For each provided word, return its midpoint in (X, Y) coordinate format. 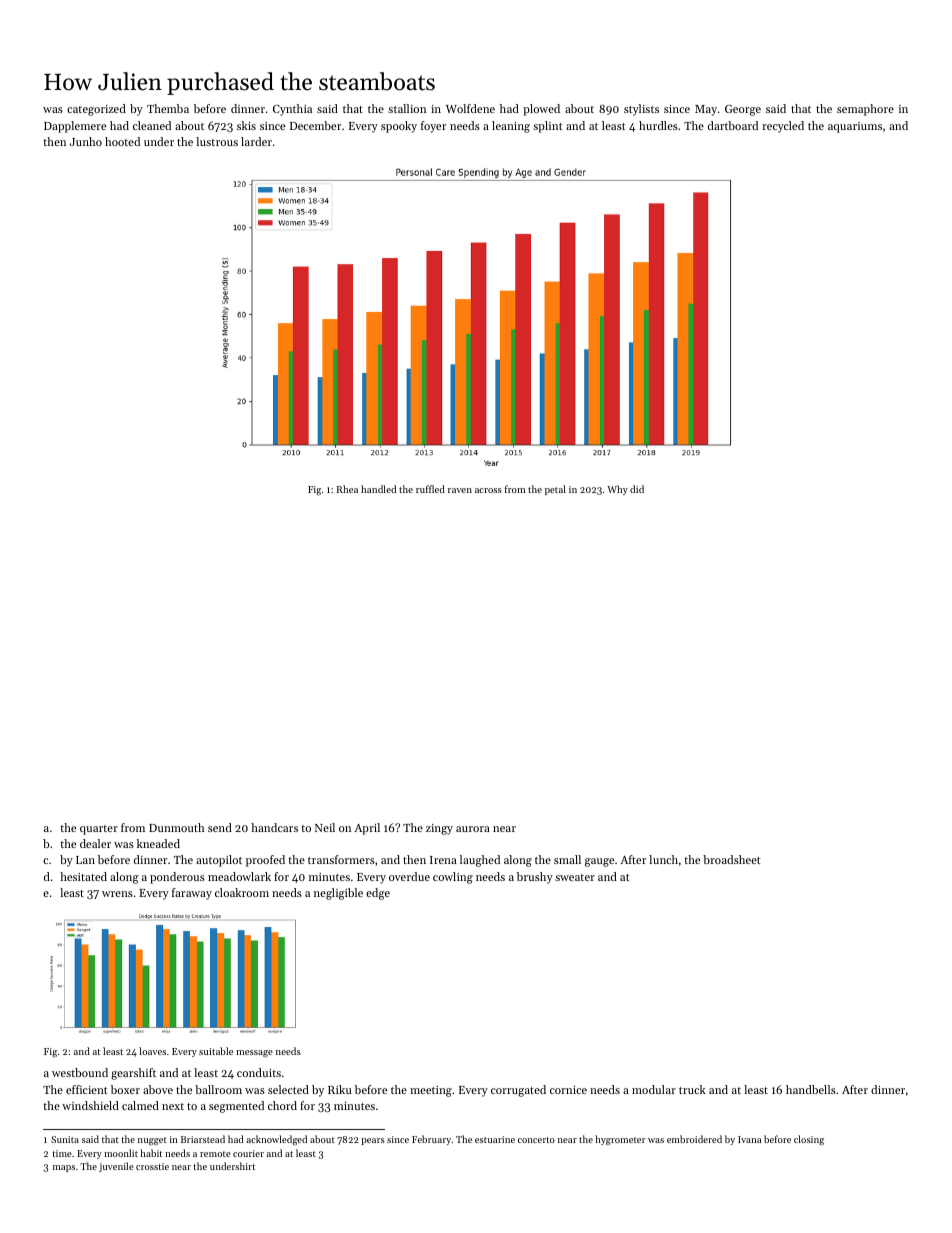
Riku (339, 1089)
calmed (140, 1105)
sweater (575, 877)
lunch (663, 859)
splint (548, 127)
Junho (86, 141)
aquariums (855, 127)
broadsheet (732, 859)
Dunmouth (177, 827)
